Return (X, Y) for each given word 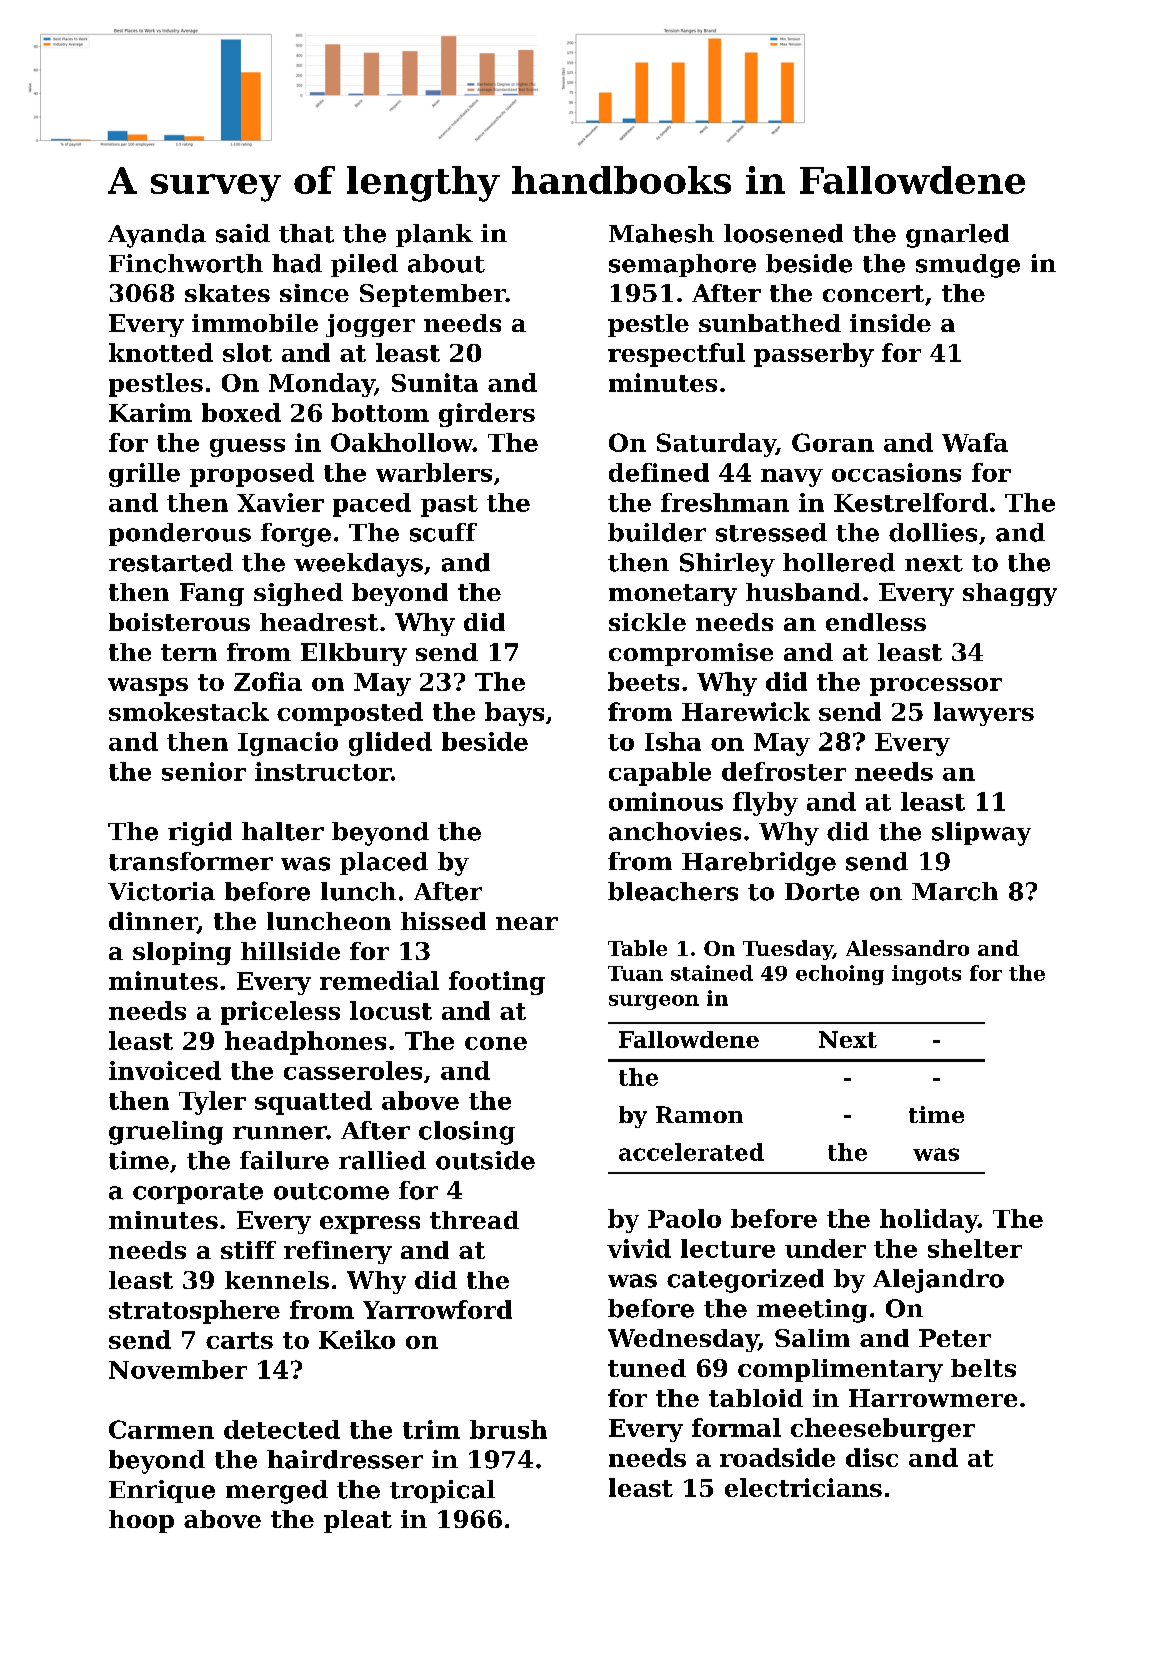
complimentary (840, 1370)
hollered (839, 562)
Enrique (162, 1491)
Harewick (746, 711)
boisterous (179, 622)
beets (643, 681)
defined (659, 472)
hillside (290, 951)
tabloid (756, 1398)
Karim (150, 412)
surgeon (654, 1002)
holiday (929, 1221)
